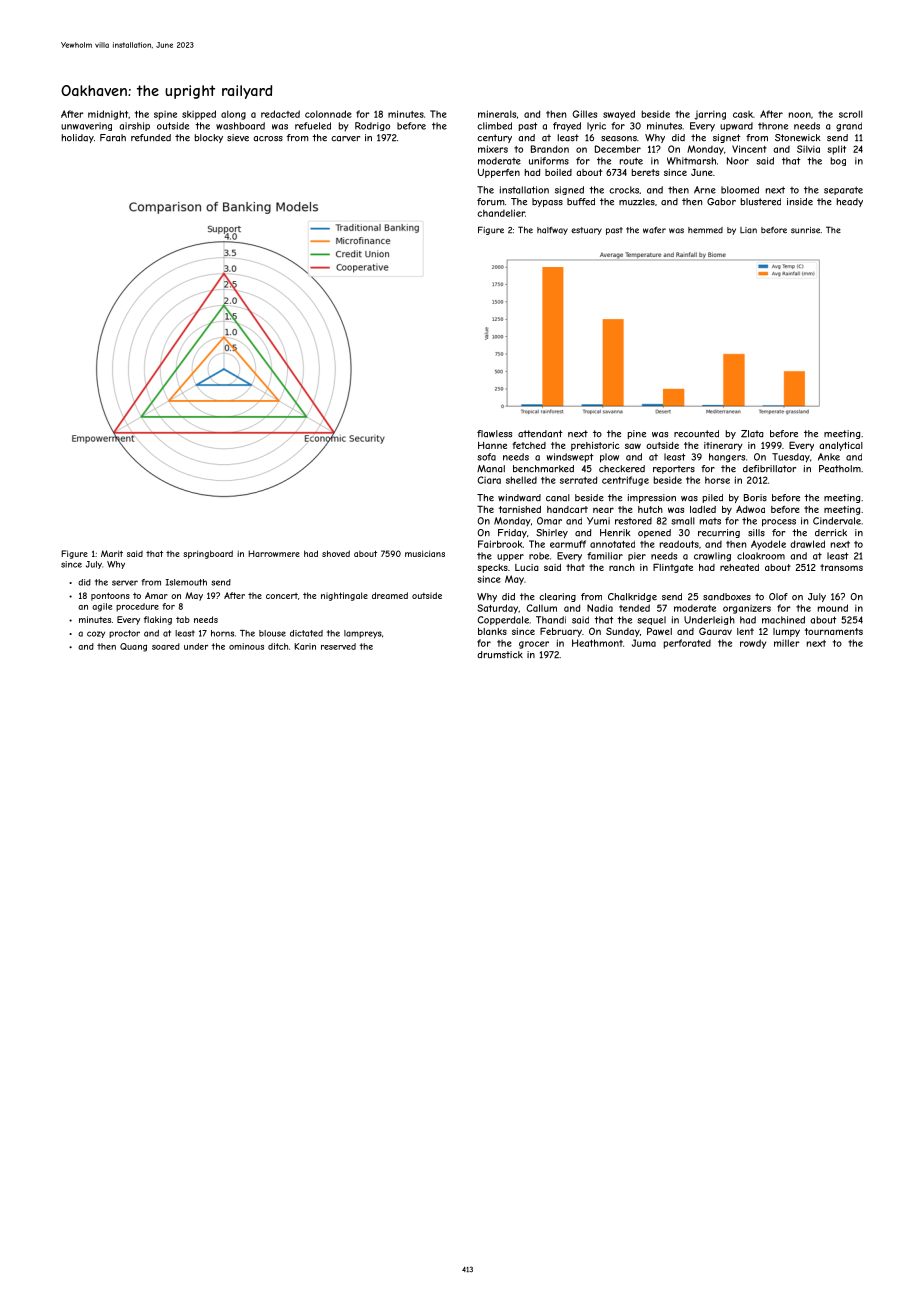 The image size is (924, 1308). I want to click on cask, so click(743, 114).
